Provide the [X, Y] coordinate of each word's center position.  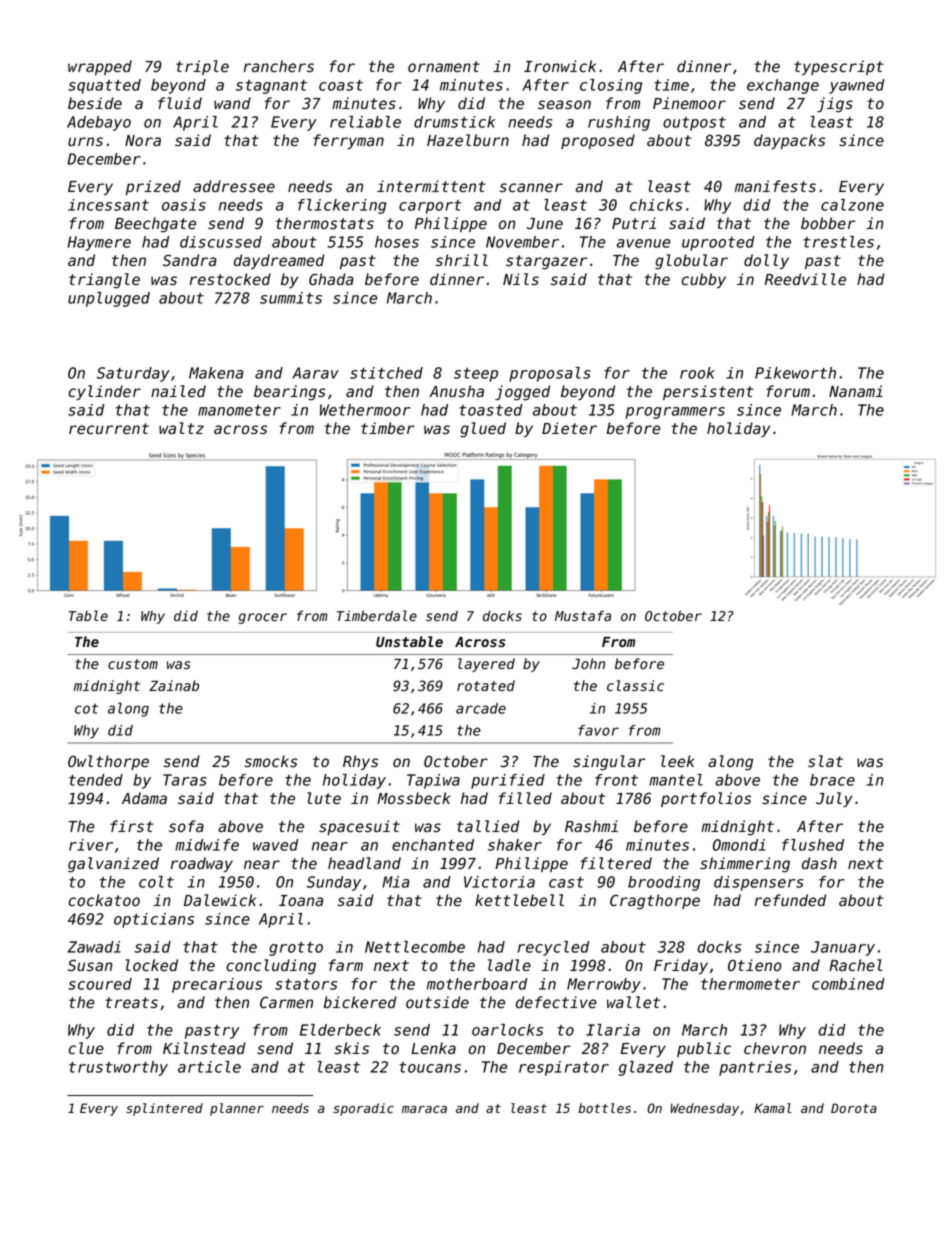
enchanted [433, 845]
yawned [857, 86]
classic [635, 686]
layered [486, 665]
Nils [521, 279]
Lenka [433, 1048]
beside [95, 103]
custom [133, 664]
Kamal [772, 1108]
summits [291, 298]
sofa [186, 826]
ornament [444, 67]
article [209, 1067]
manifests [775, 186]
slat [825, 761]
